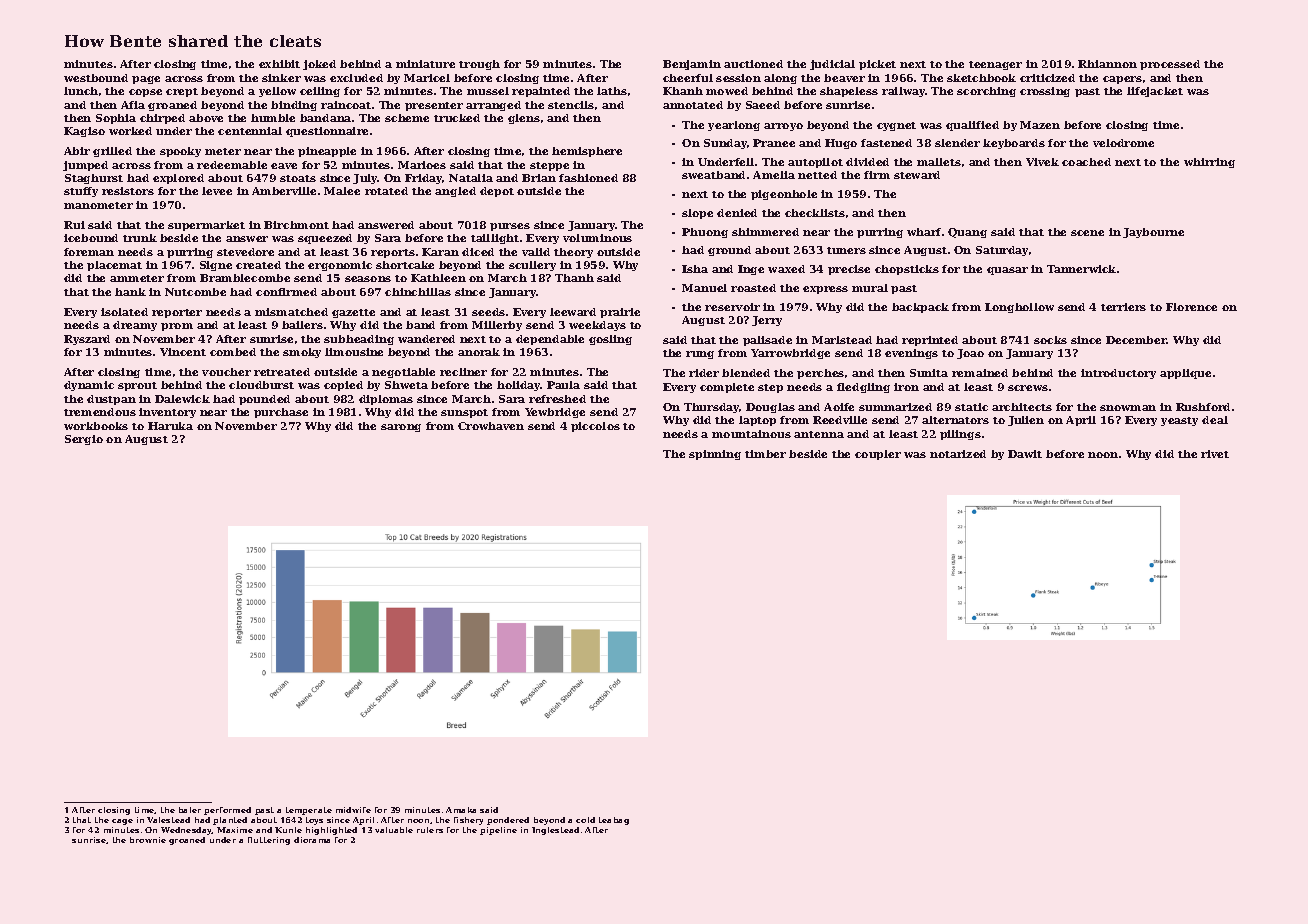 The width and height of the screenshot is (1308, 924). What do you see at coordinates (510, 227) in the screenshot?
I see `purses` at bounding box center [510, 227].
